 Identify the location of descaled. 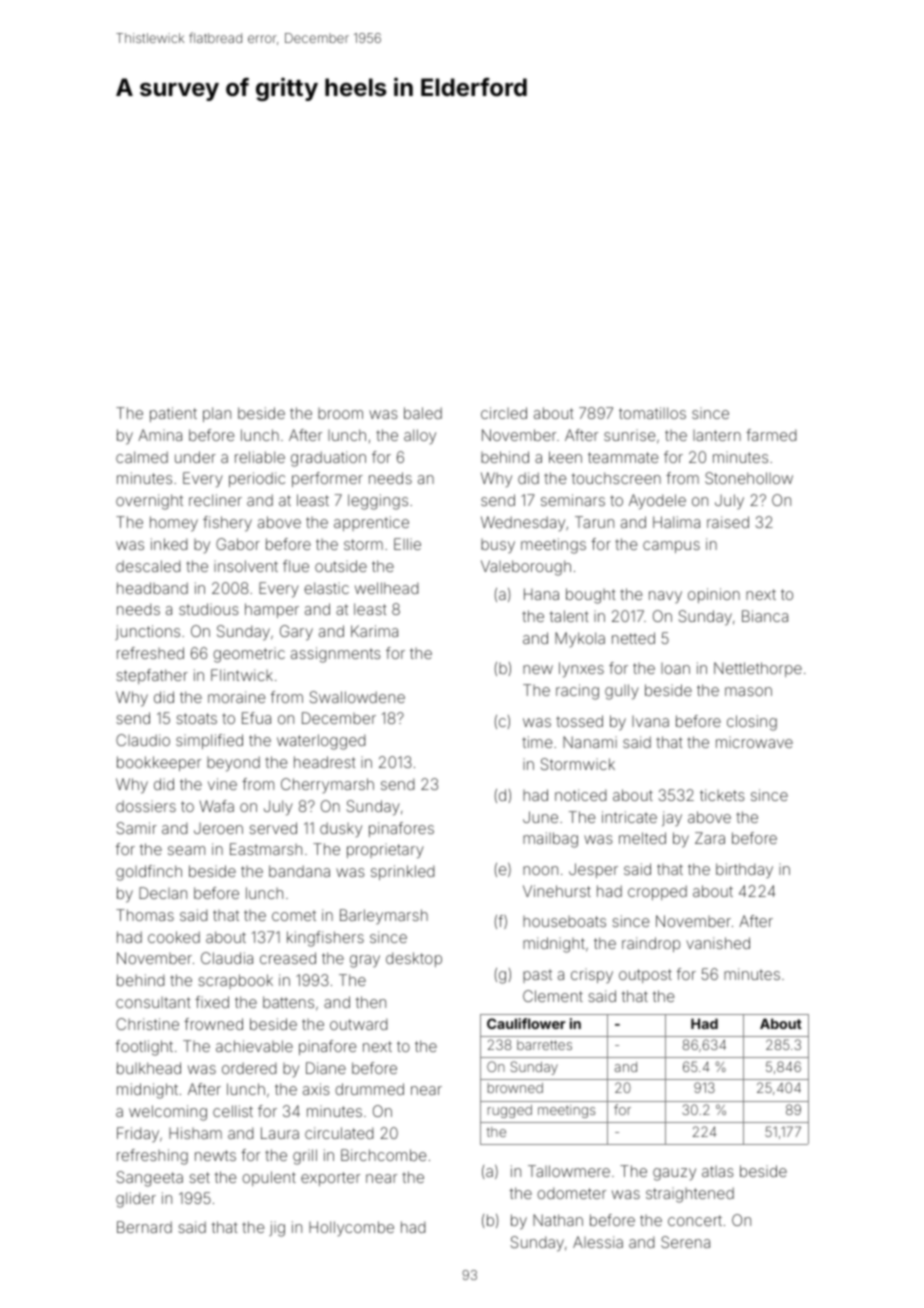
(148, 566).
